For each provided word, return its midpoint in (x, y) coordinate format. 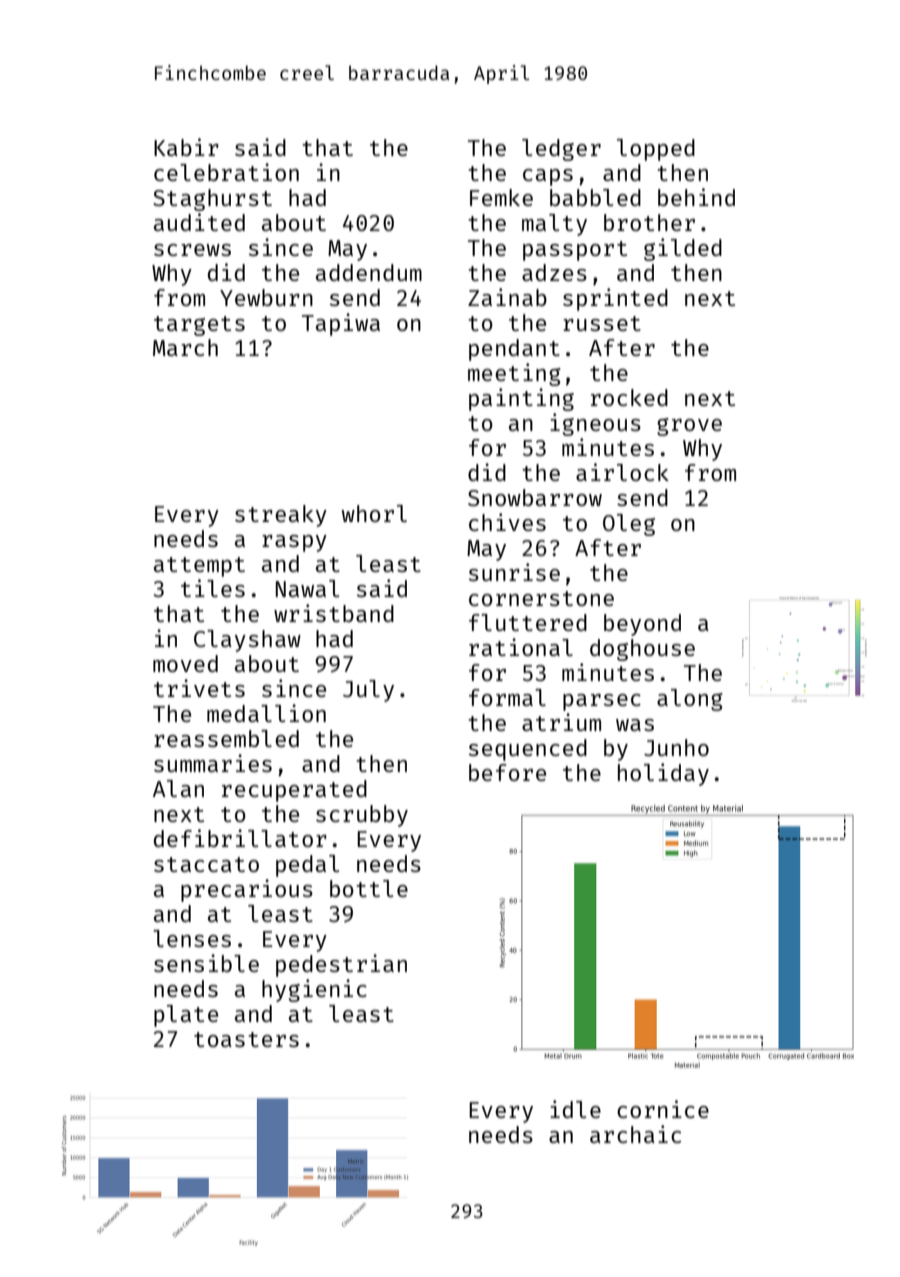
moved (185, 663)
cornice (663, 1109)
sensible (206, 963)
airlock (622, 472)
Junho (676, 747)
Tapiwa (341, 324)
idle (575, 1109)
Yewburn (266, 297)
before (507, 772)
